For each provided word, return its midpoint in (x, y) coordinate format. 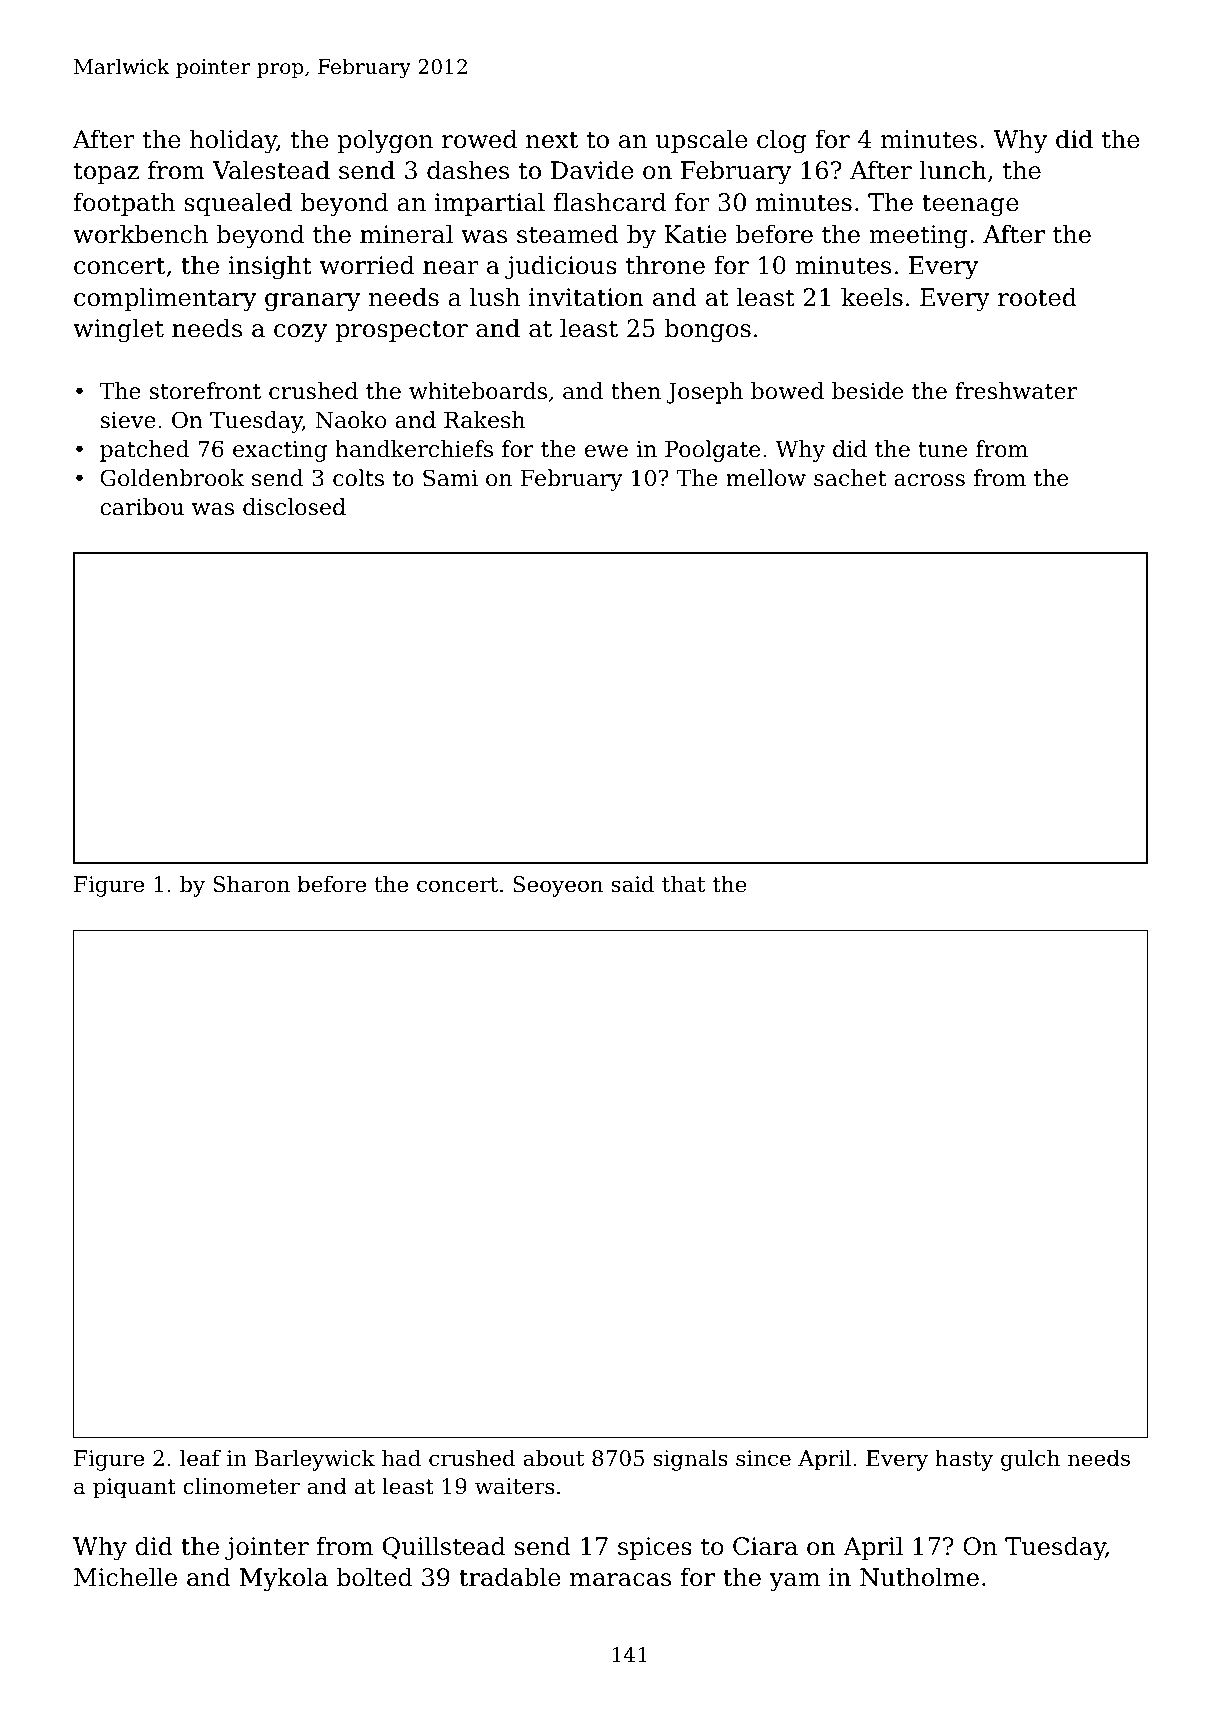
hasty (964, 1460)
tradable (510, 1577)
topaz (106, 173)
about (553, 1458)
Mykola (284, 1579)
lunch (953, 170)
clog (782, 141)
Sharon (252, 884)
